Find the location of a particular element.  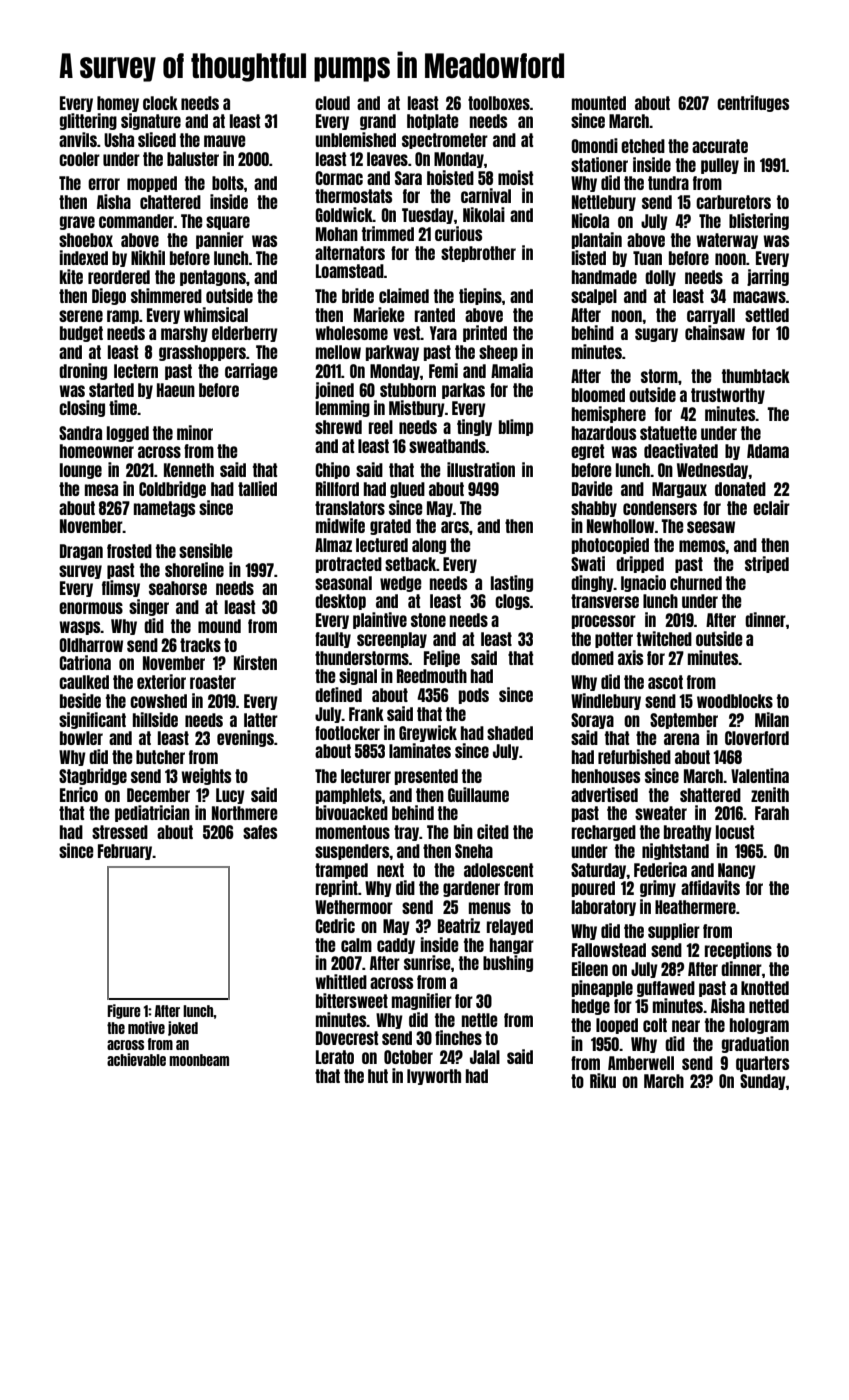

February is located at coordinates (125, 852).
